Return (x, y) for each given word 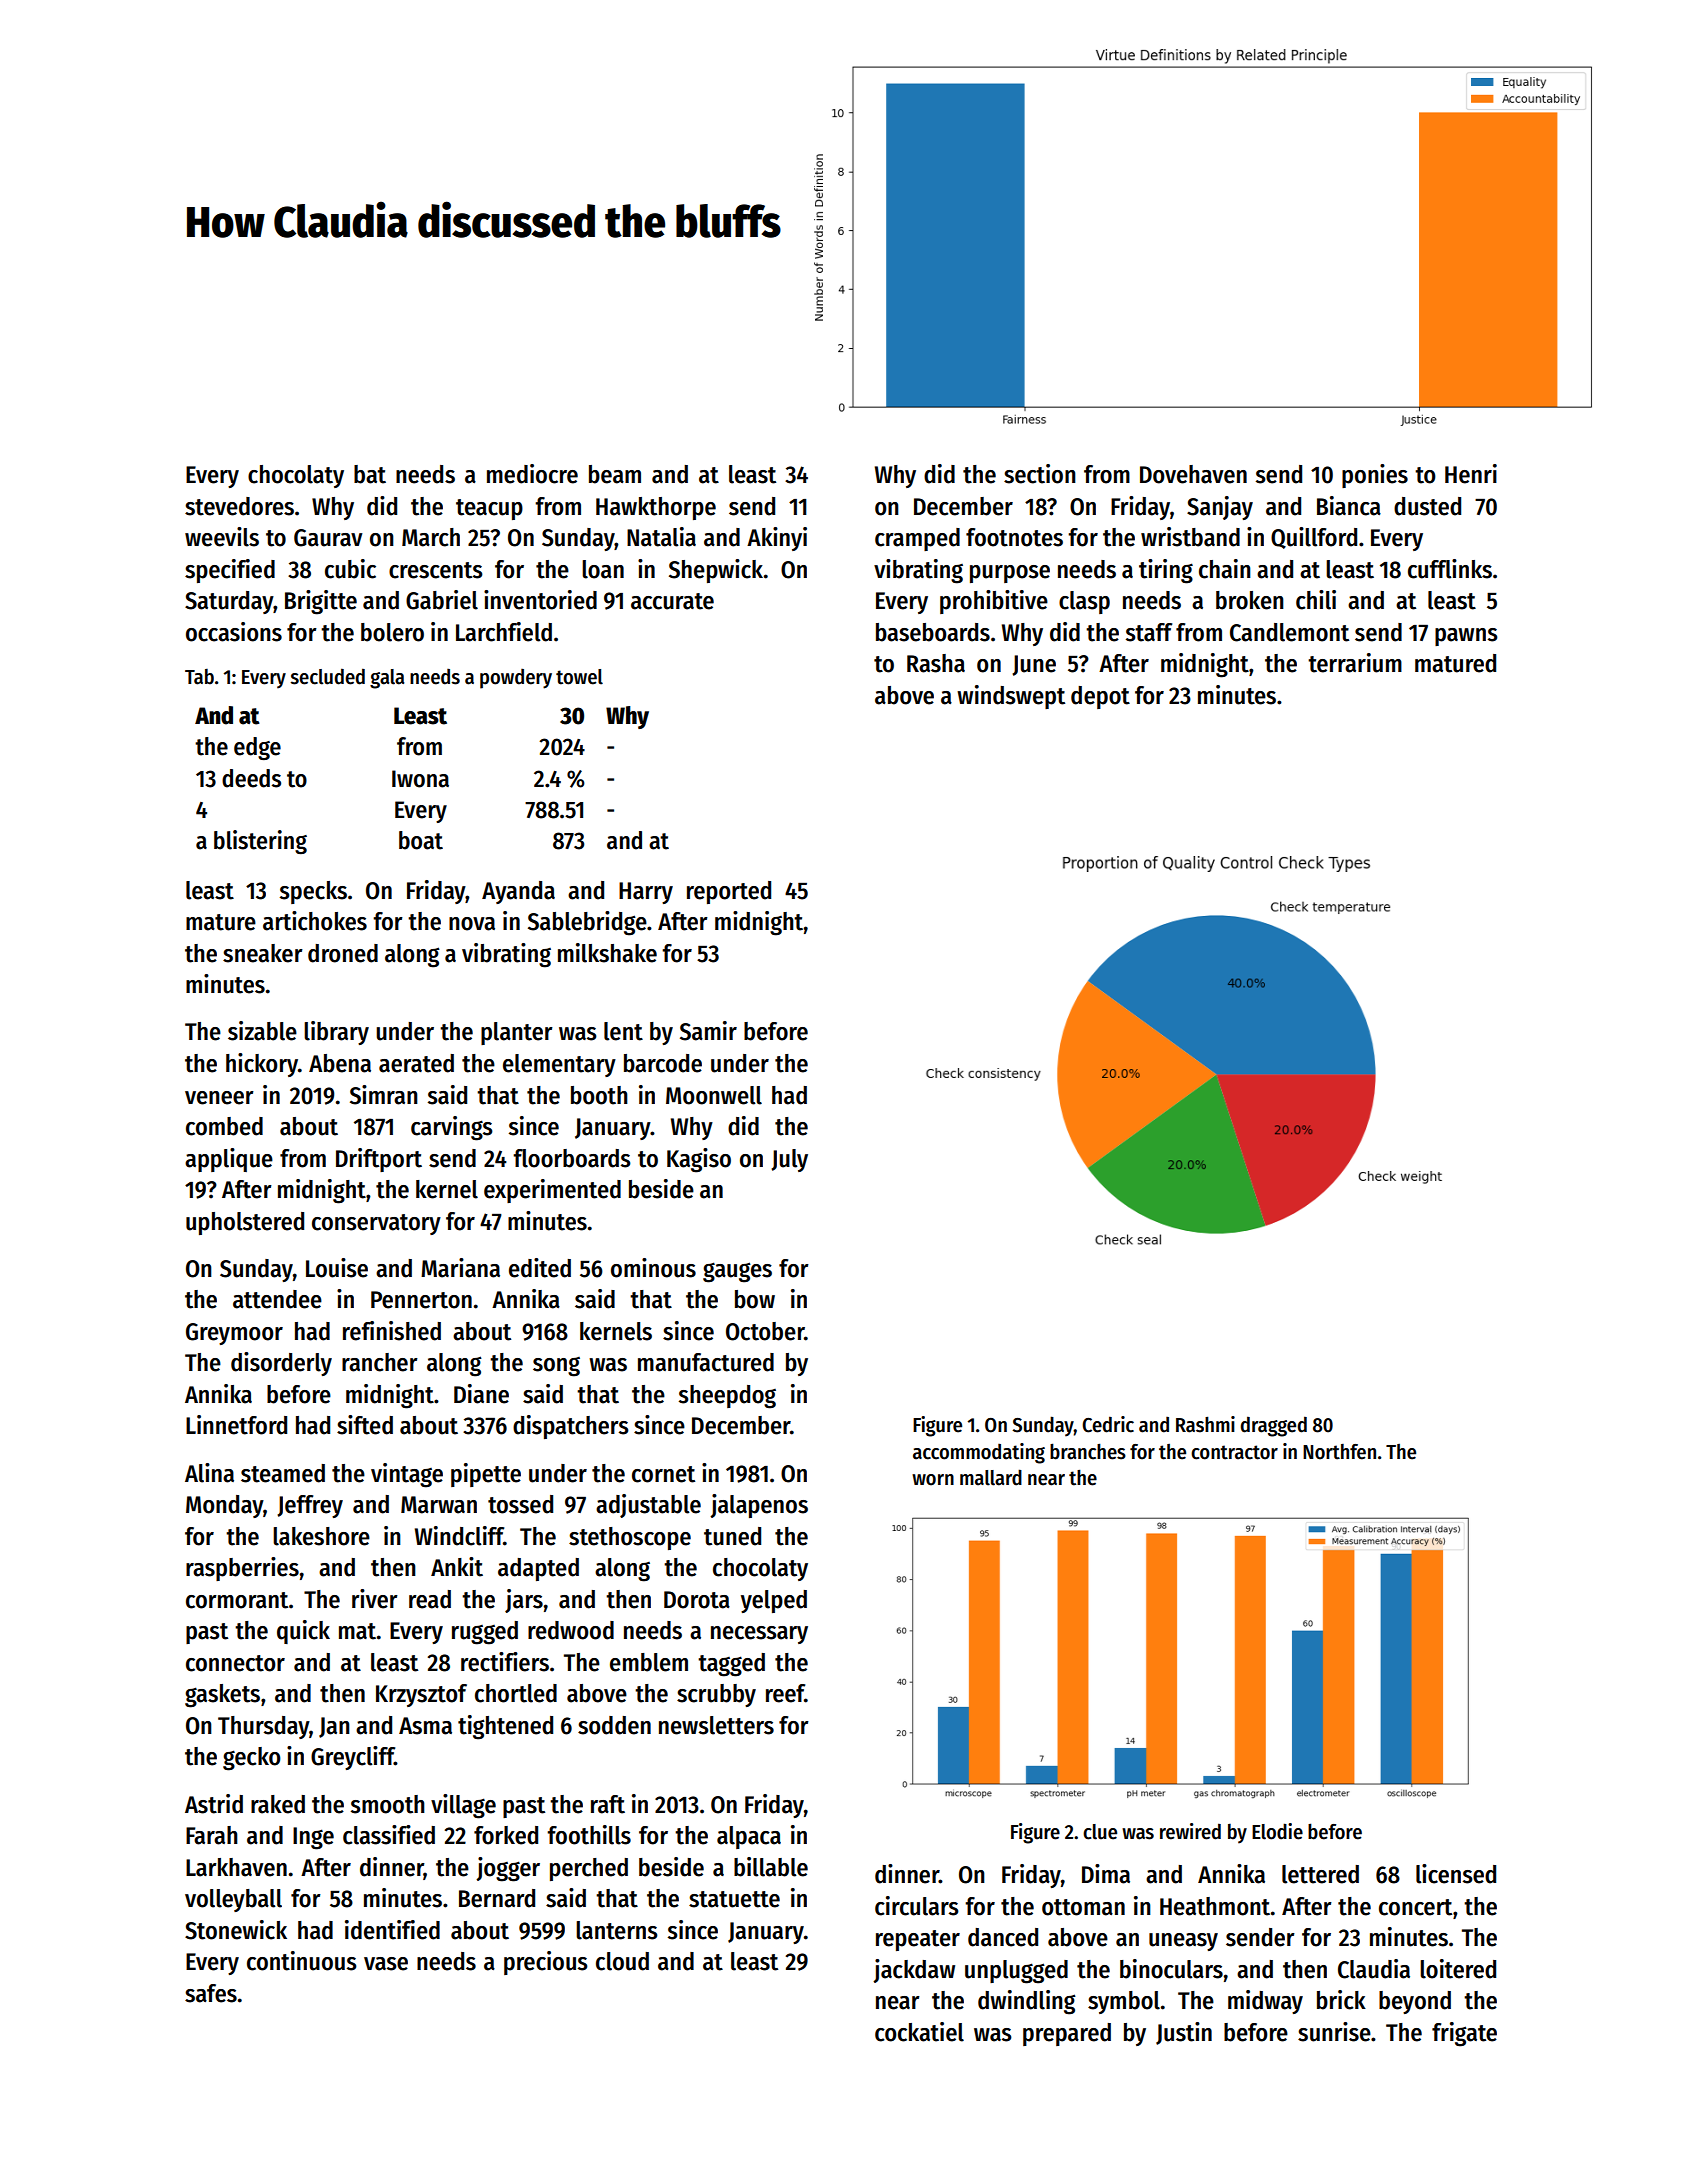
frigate (1464, 2034)
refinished (392, 1331)
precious (546, 1963)
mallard (991, 1477)
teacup (489, 509)
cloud (622, 1961)
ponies (1375, 476)
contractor (1234, 1452)
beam (615, 474)
